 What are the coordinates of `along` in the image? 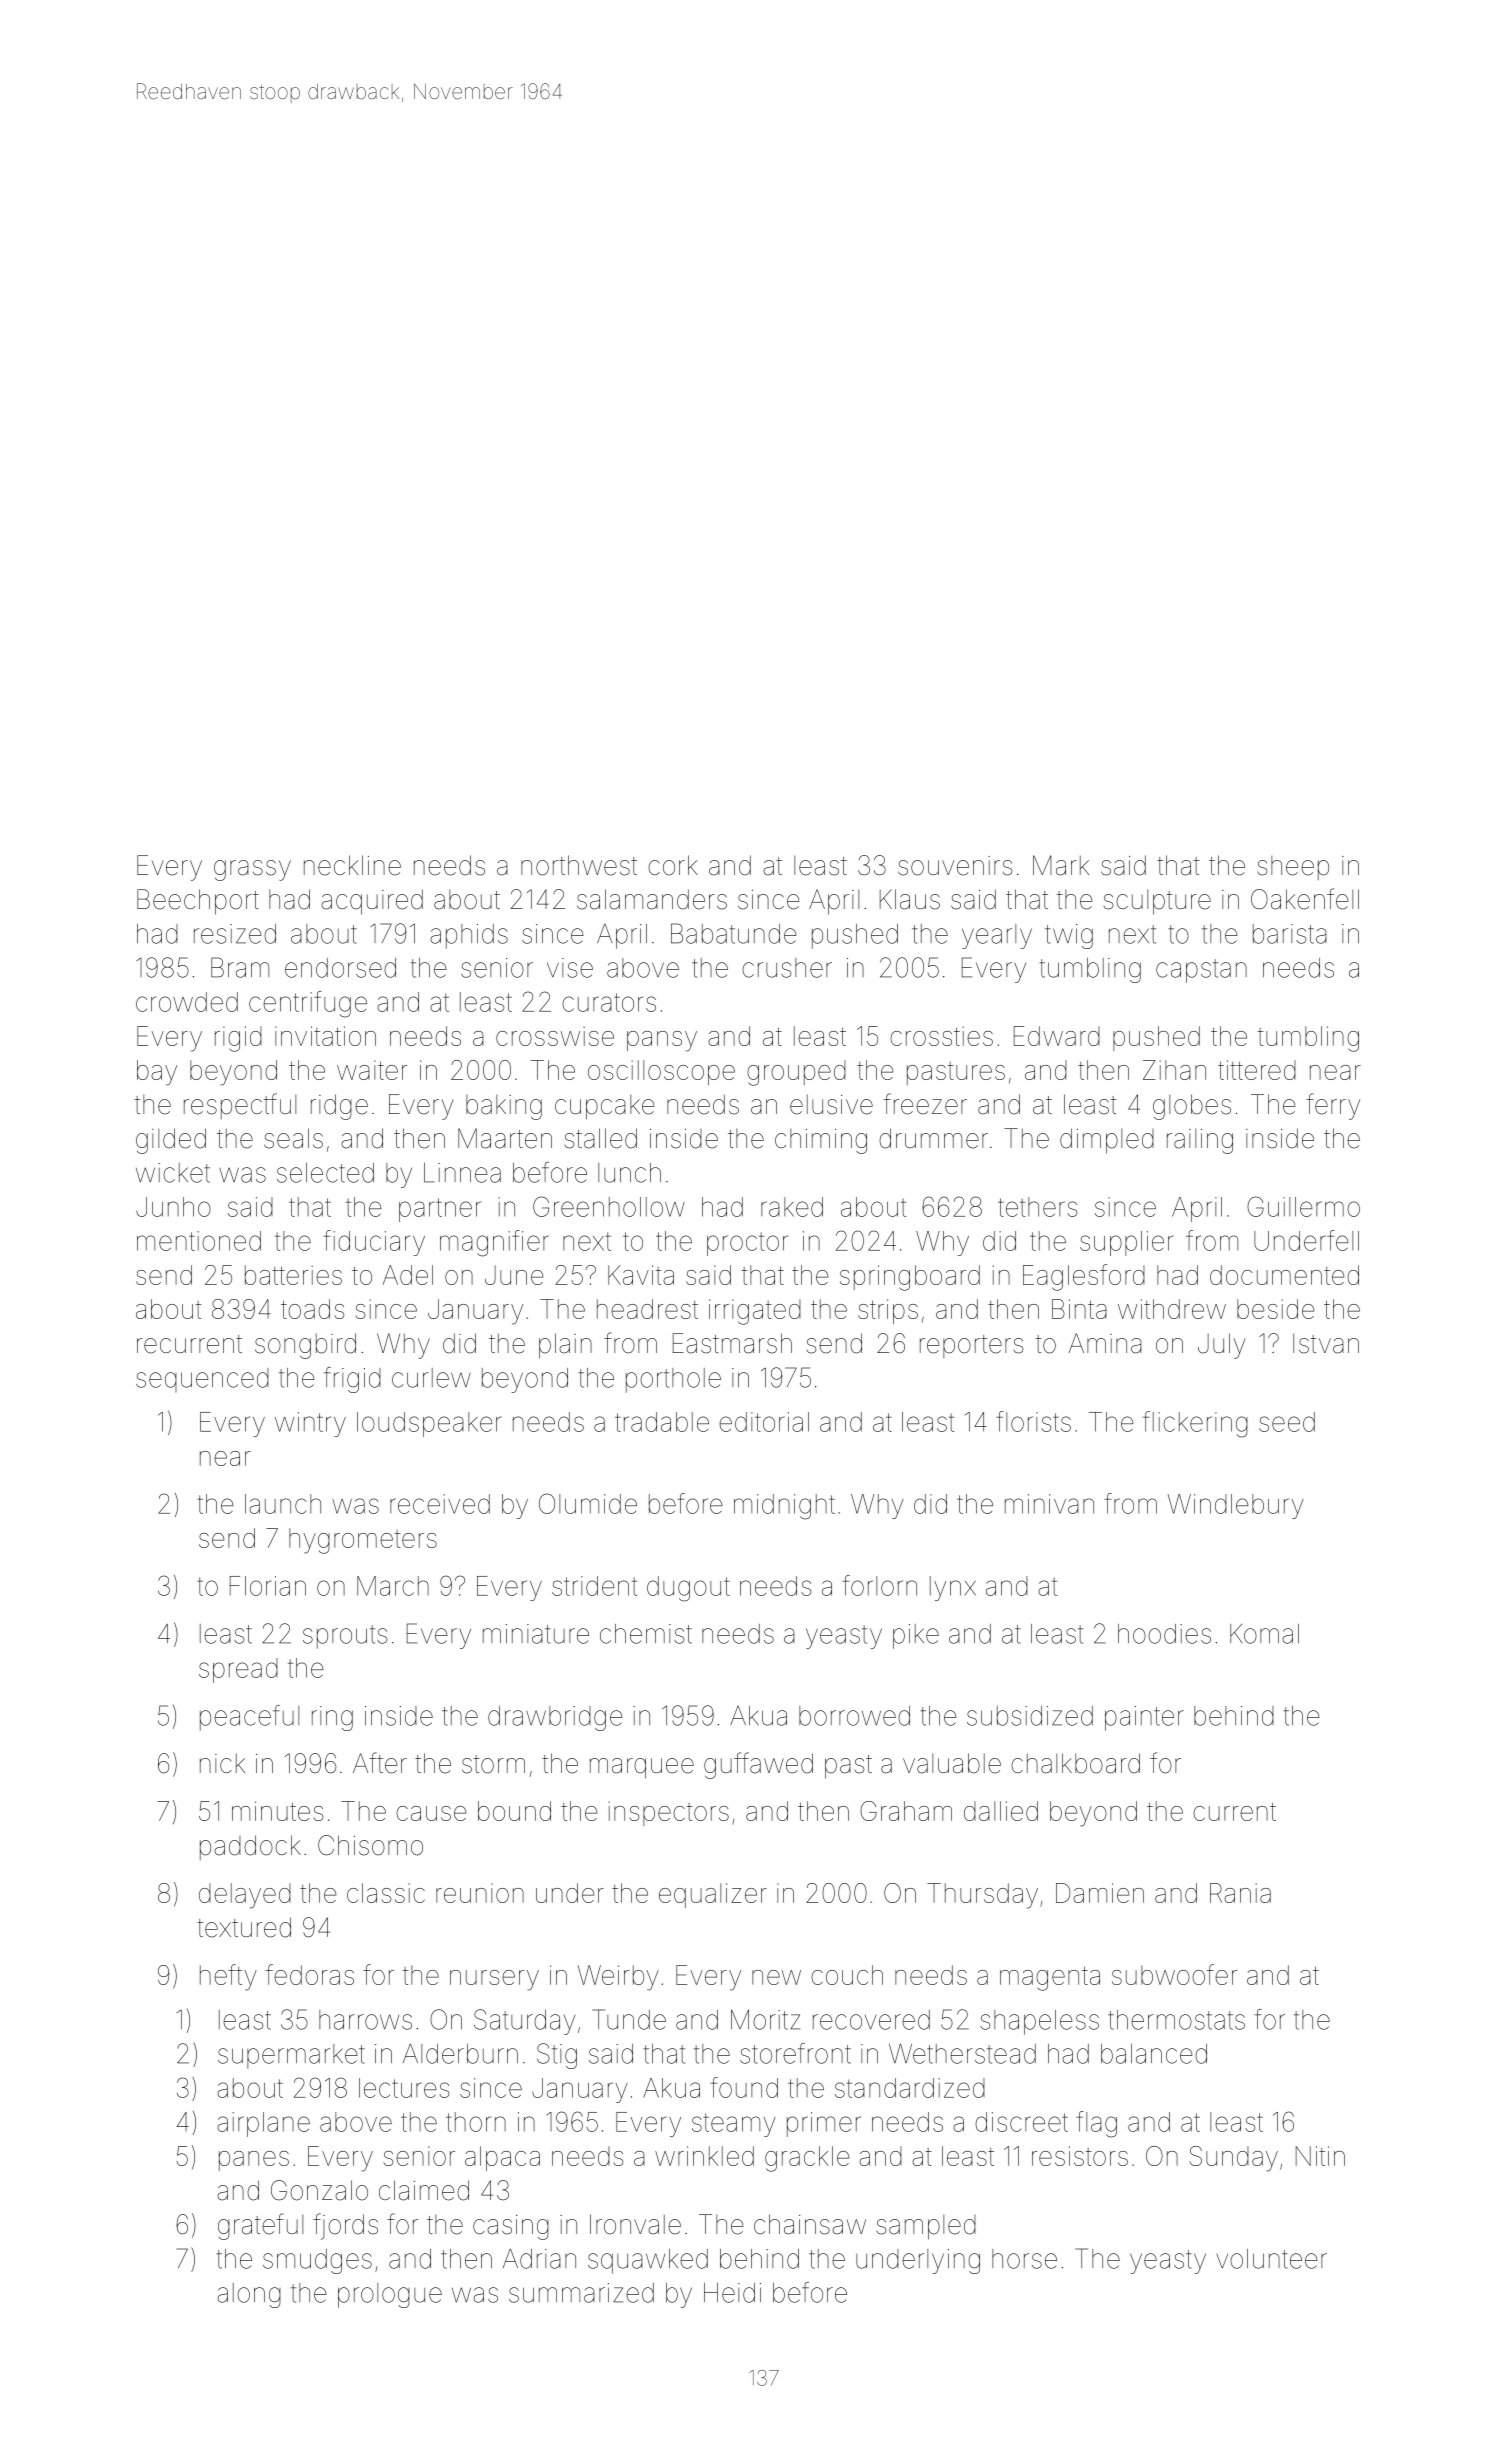 It's located at (249, 2295).
